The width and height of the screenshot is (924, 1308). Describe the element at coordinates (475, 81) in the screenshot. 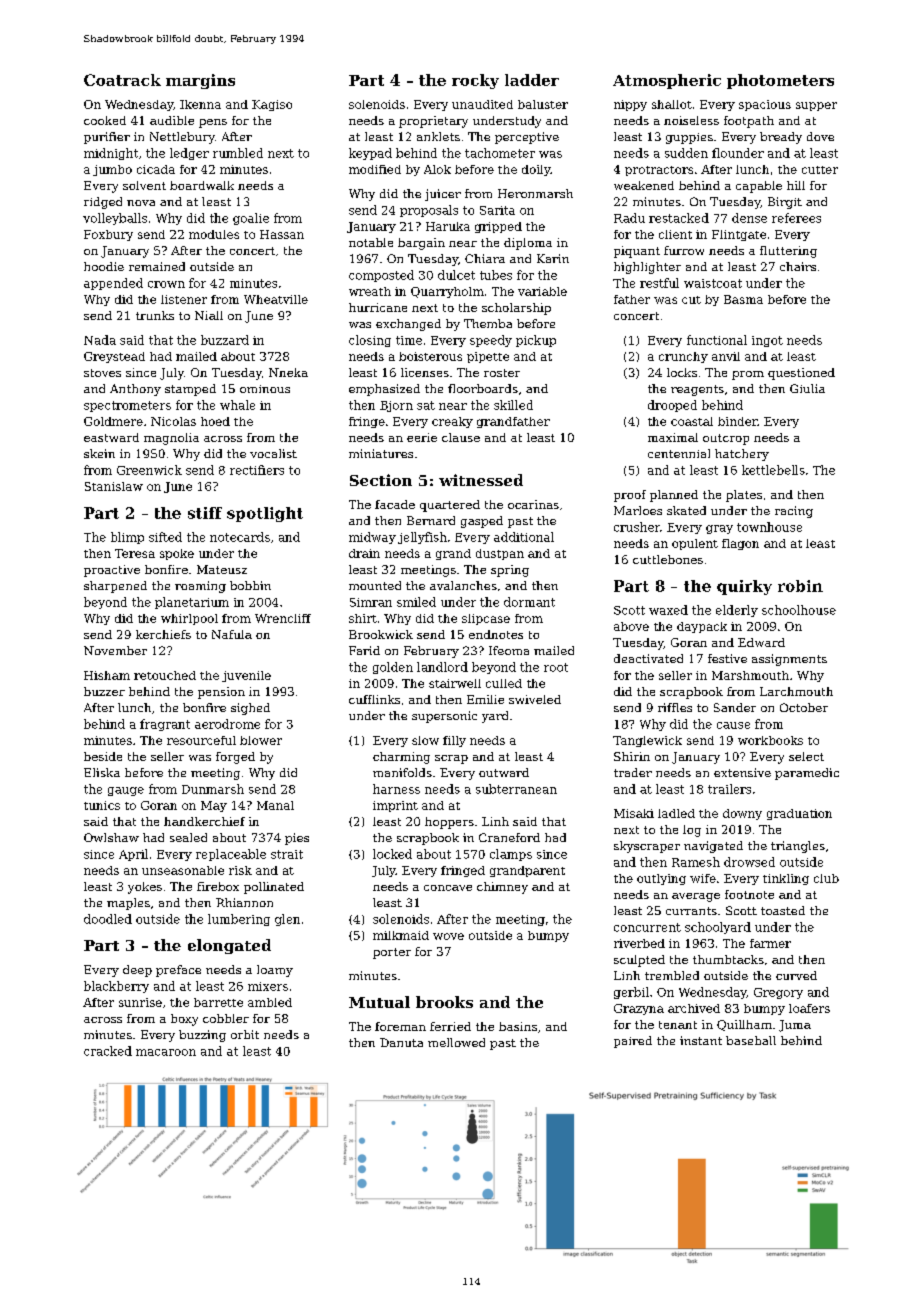

I see `rocky` at that location.
